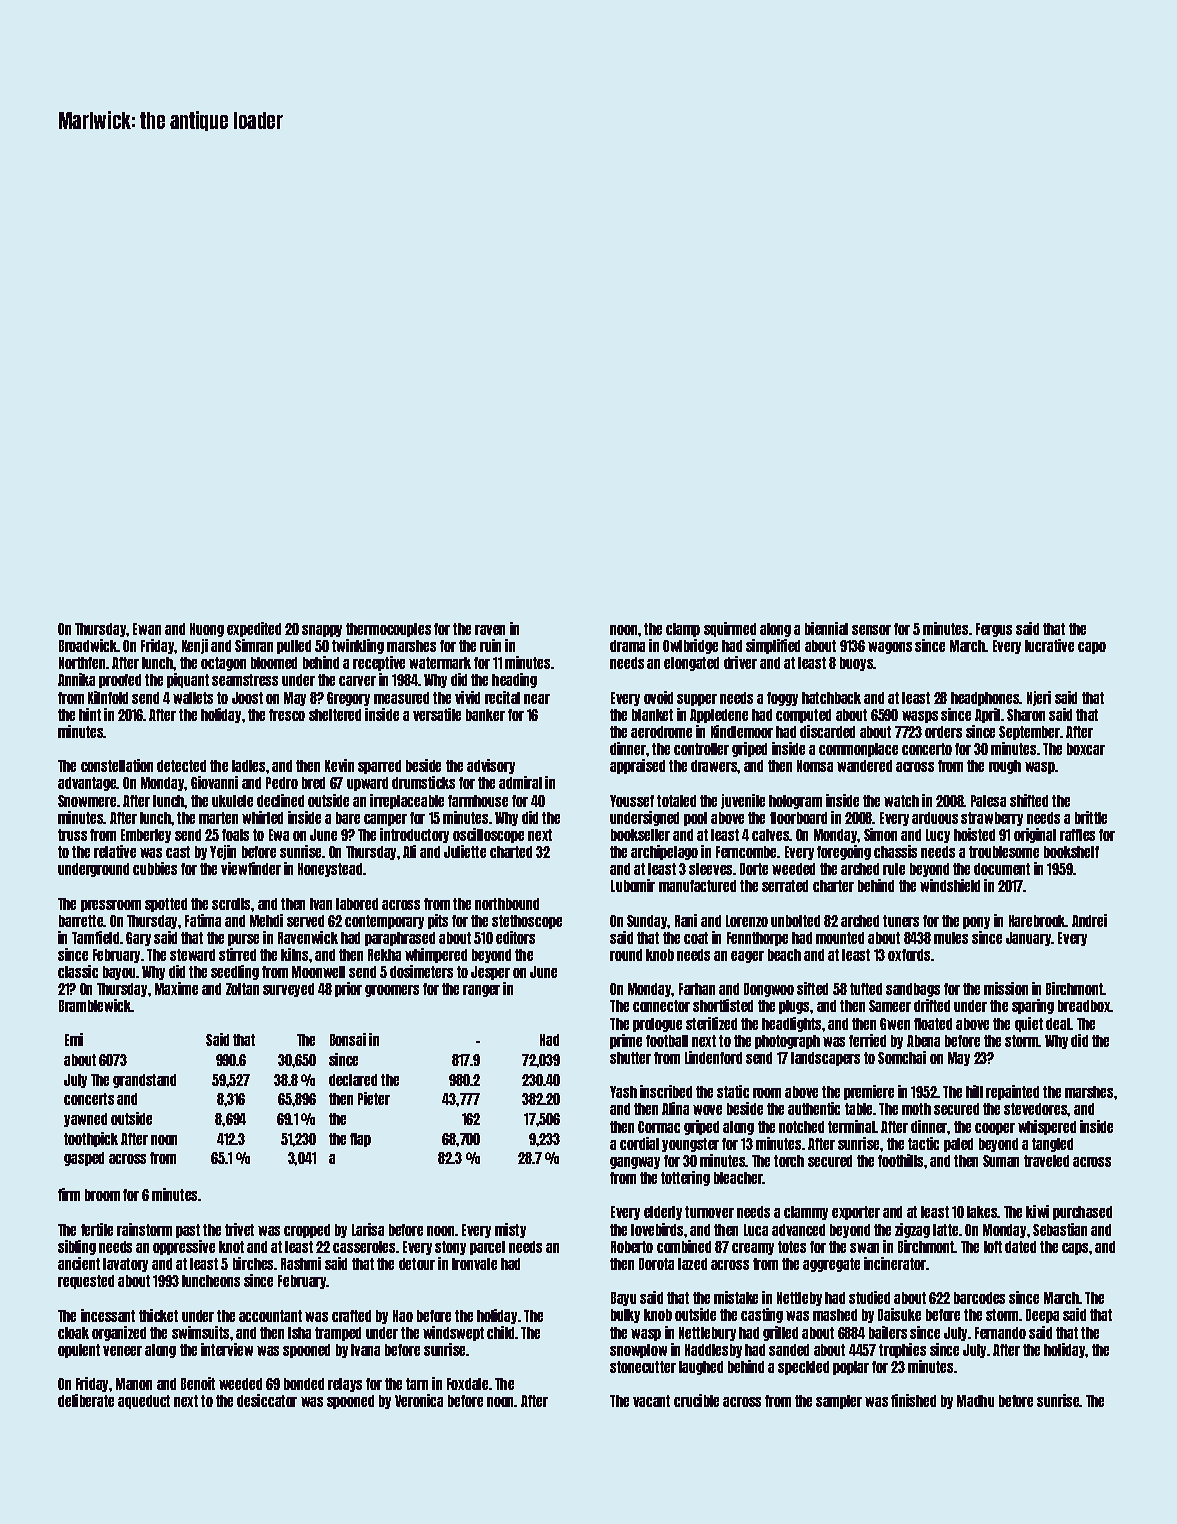 This screenshot has height=1524, width=1177. I want to click on Giovanni, so click(214, 782).
